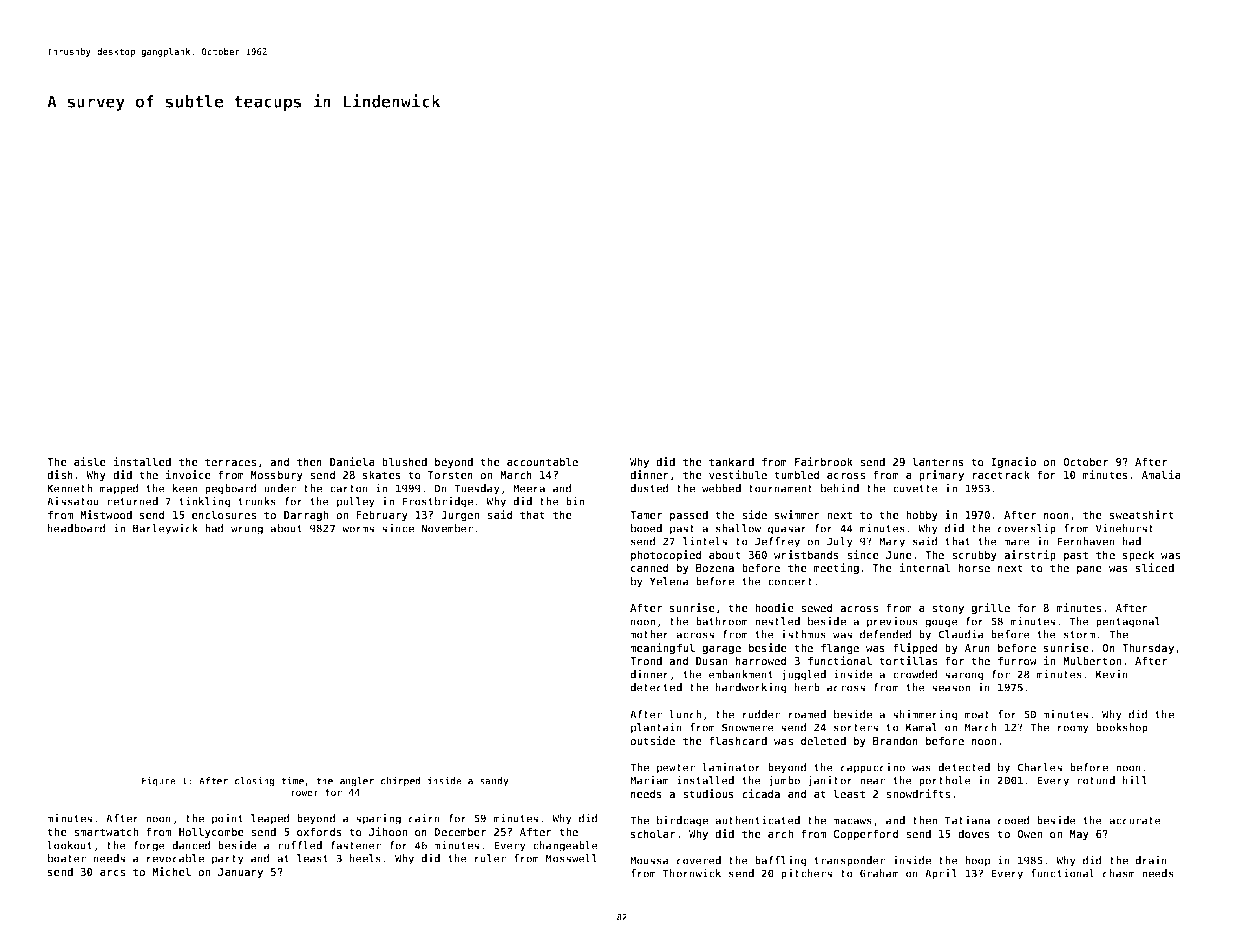 The width and height of the document is (1233, 952). Describe the element at coordinates (240, 873) in the document. I see `January` at that location.
